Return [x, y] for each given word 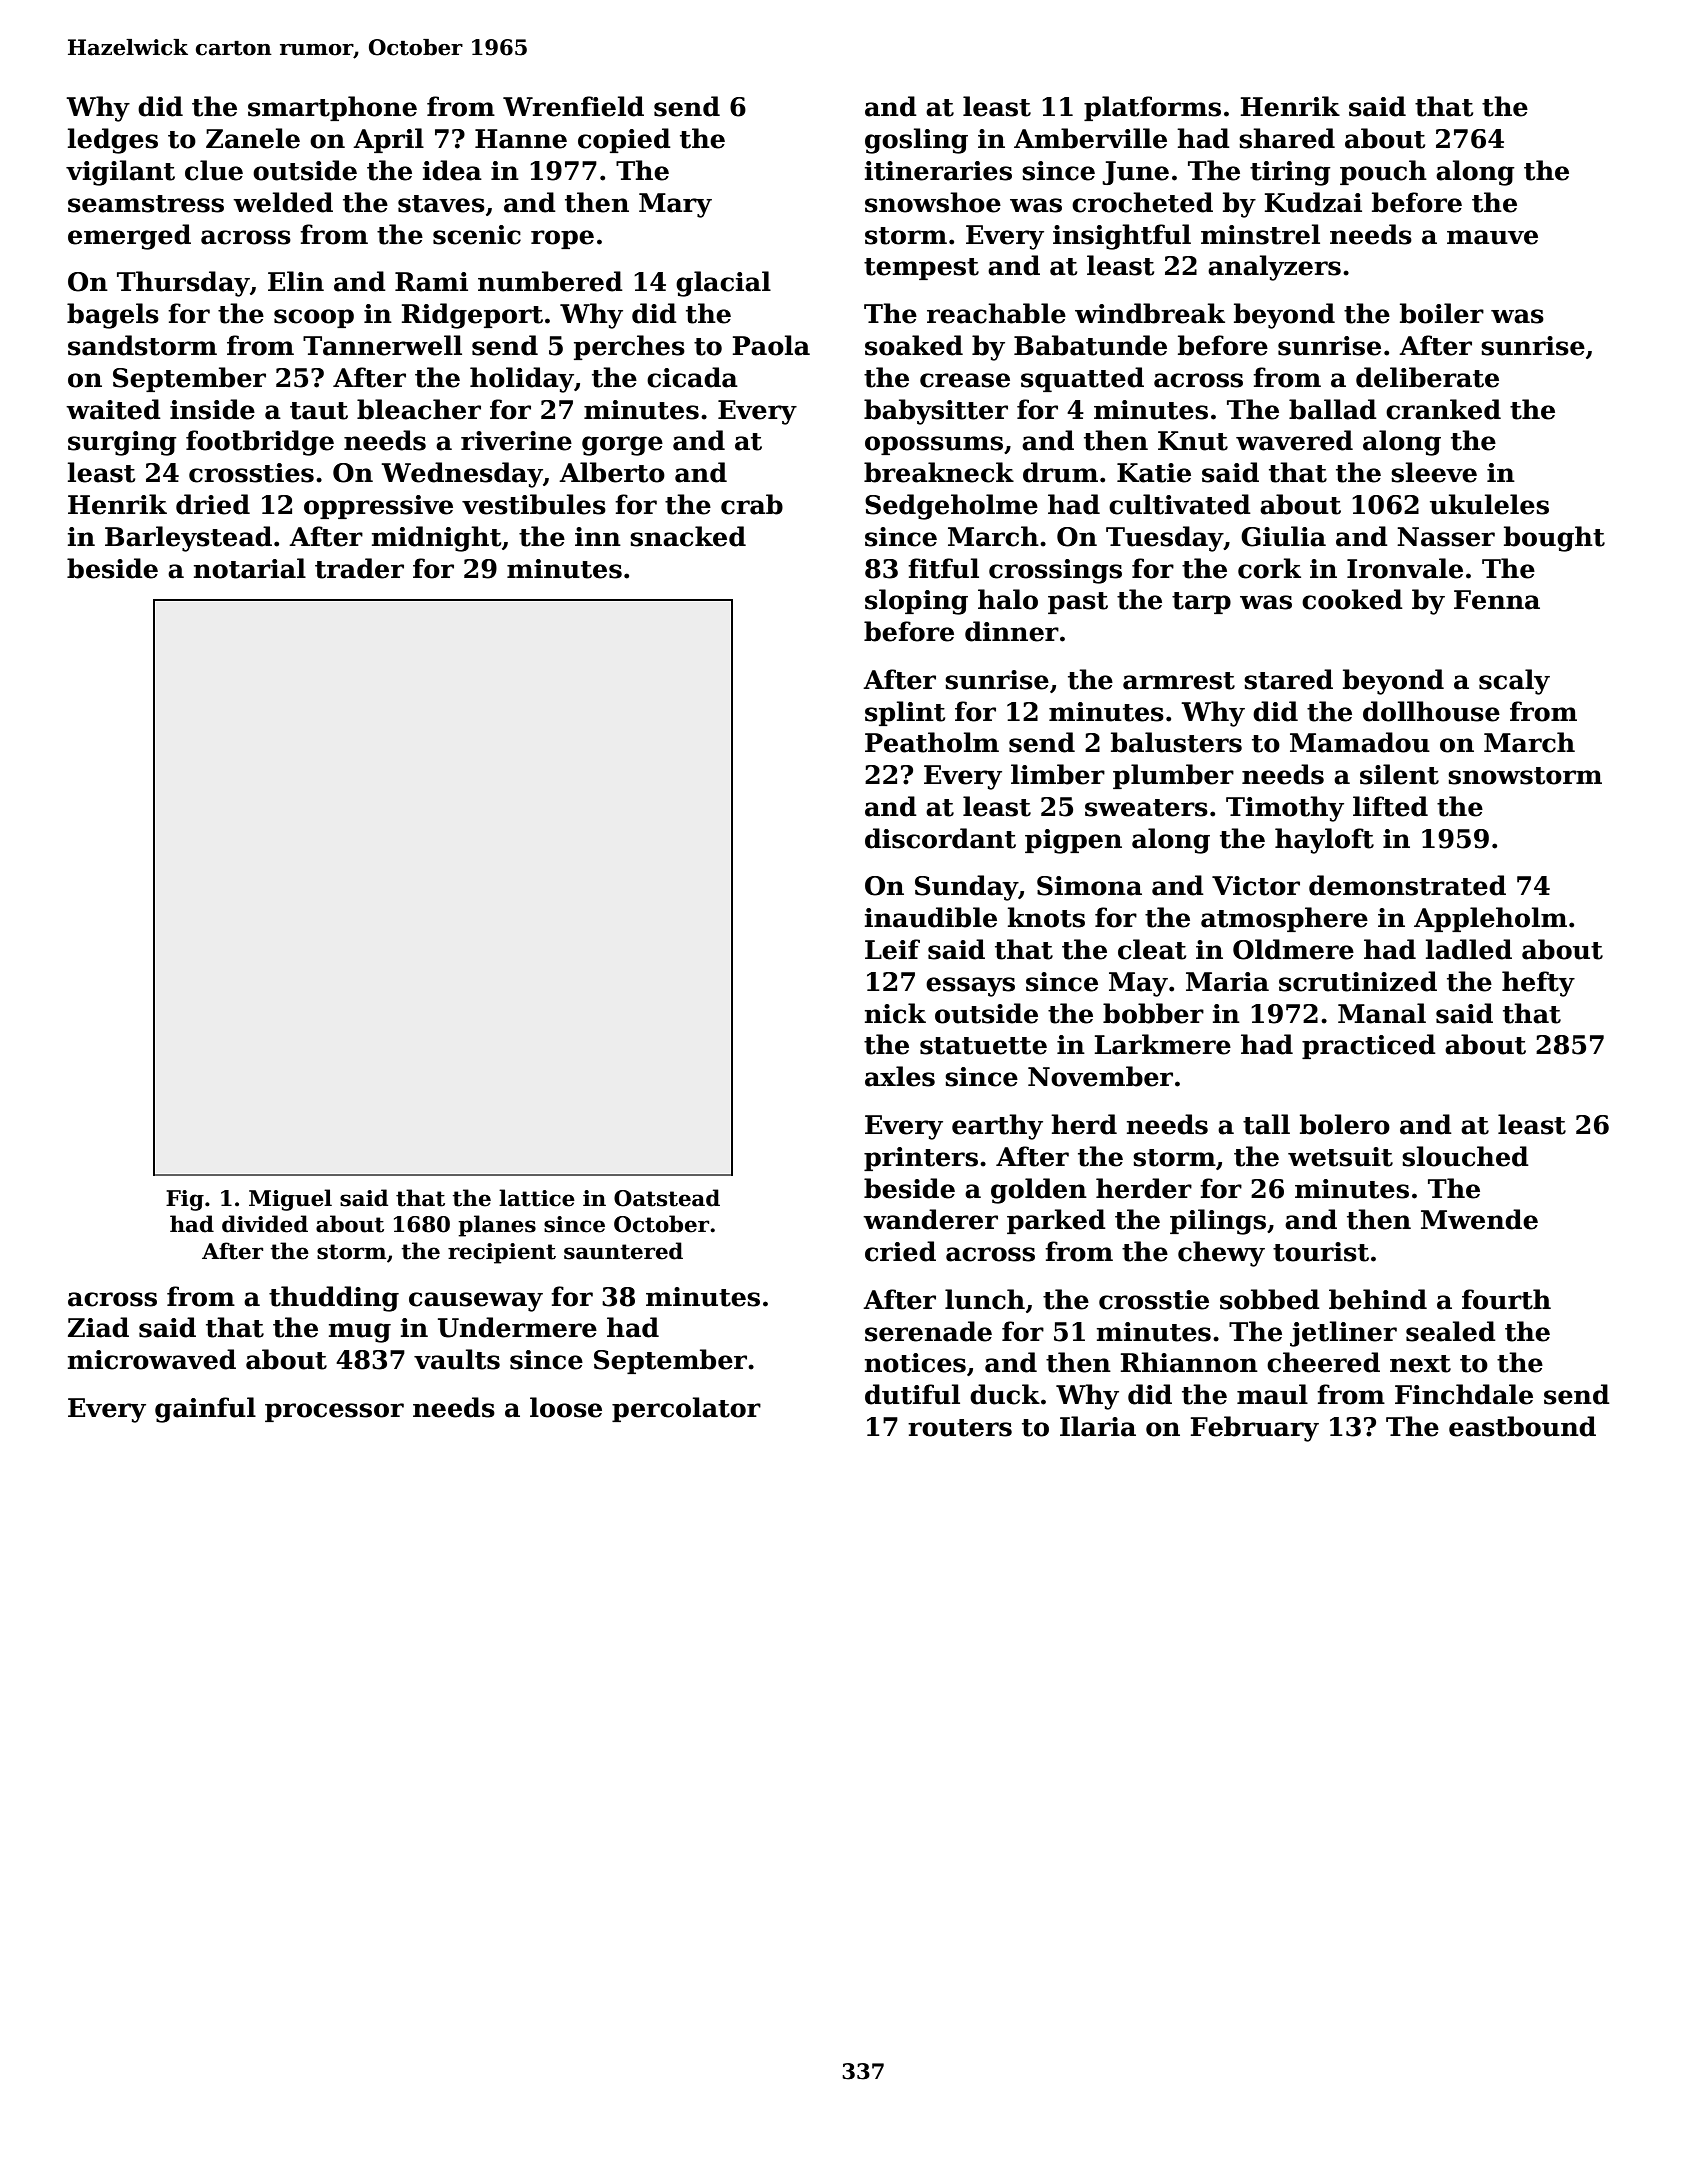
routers [960, 1428]
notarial [250, 568]
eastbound [1522, 1426]
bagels [113, 316]
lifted [1390, 806]
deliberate [1427, 377]
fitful [943, 568]
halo [1008, 599]
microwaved [152, 1359]
